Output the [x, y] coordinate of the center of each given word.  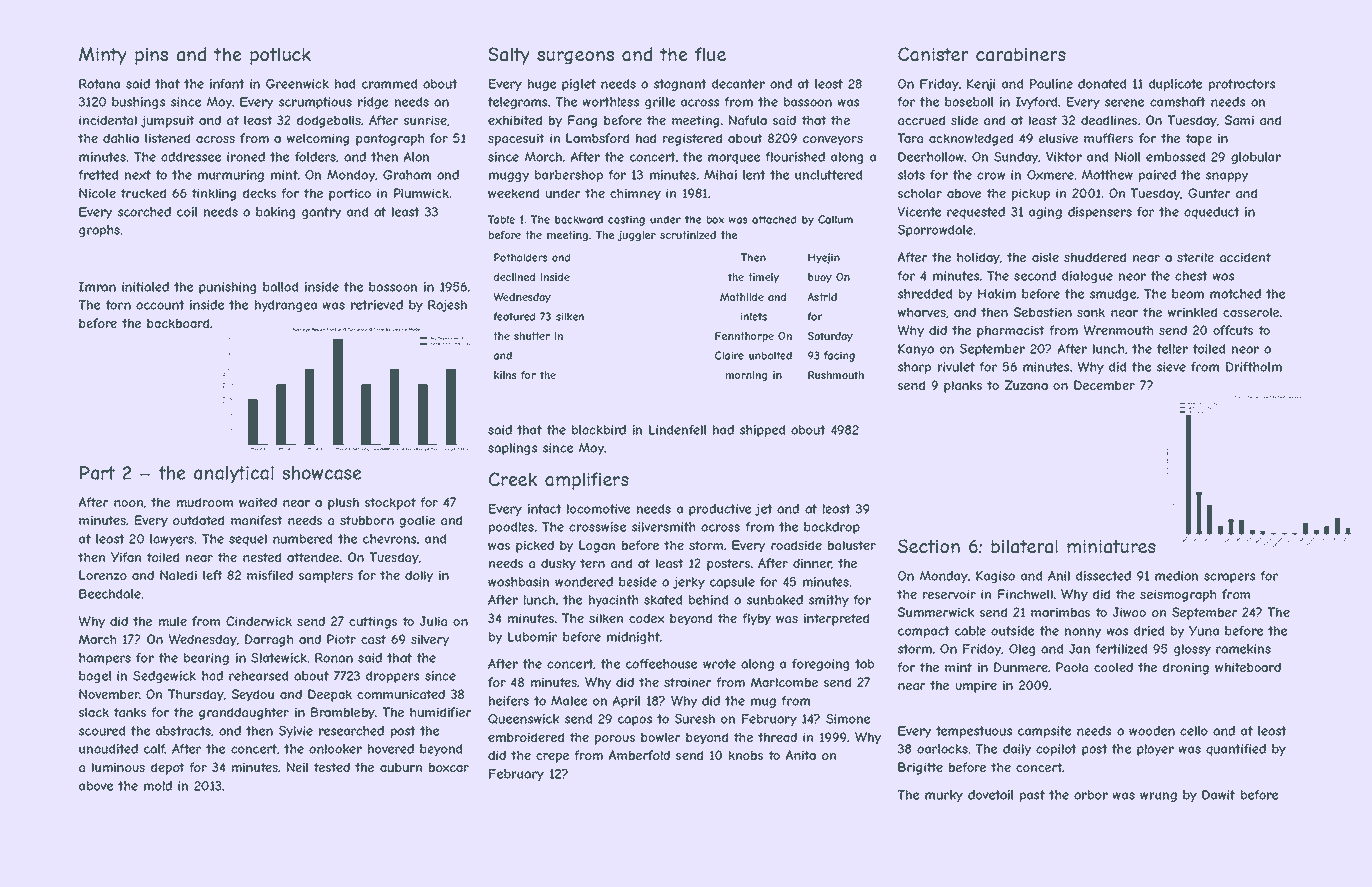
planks [963, 386]
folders [315, 157]
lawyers [172, 540]
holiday [978, 258]
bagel [95, 677]
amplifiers [587, 481]
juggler [637, 235]
